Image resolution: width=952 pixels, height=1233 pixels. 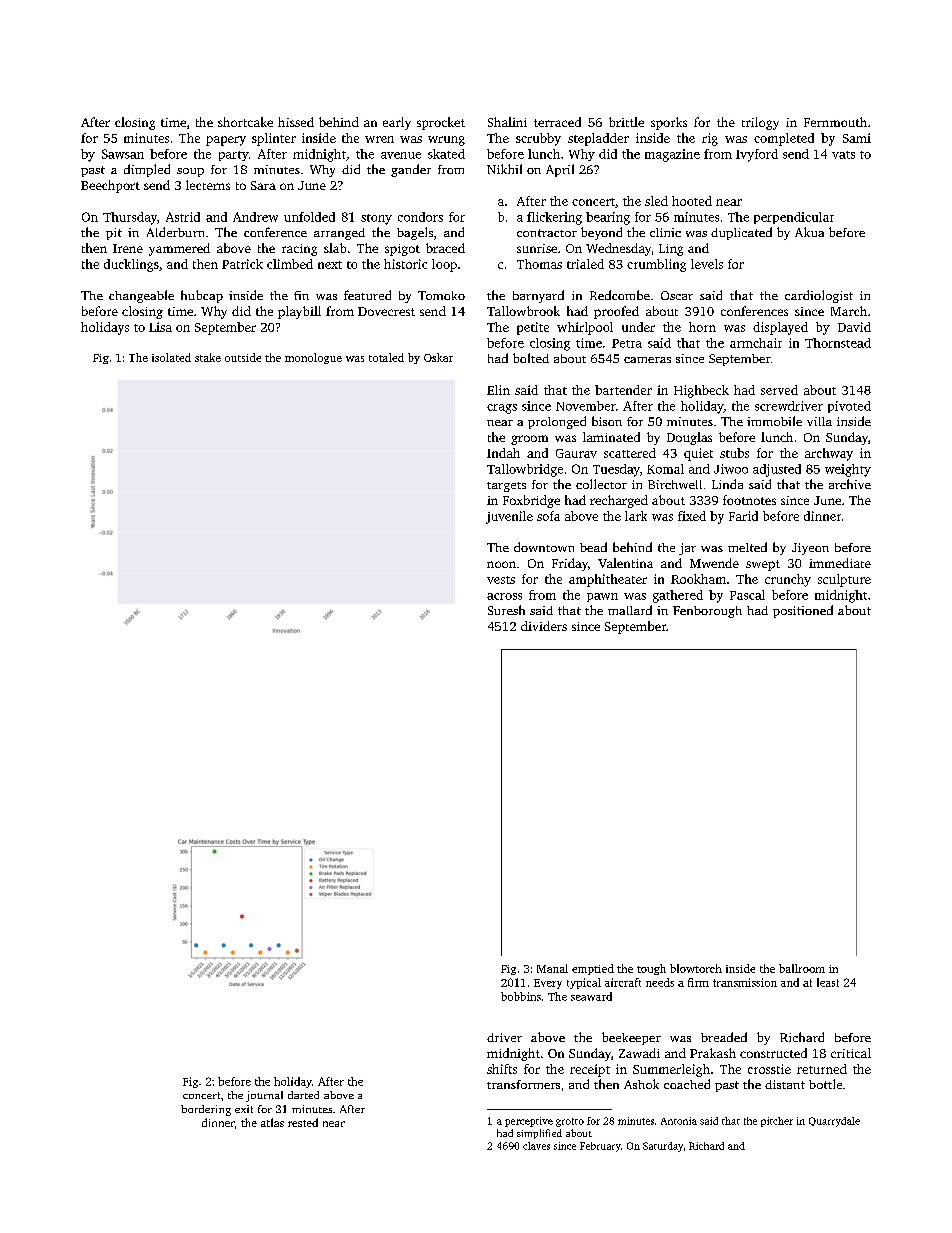 I want to click on bobbins, so click(x=521, y=996).
